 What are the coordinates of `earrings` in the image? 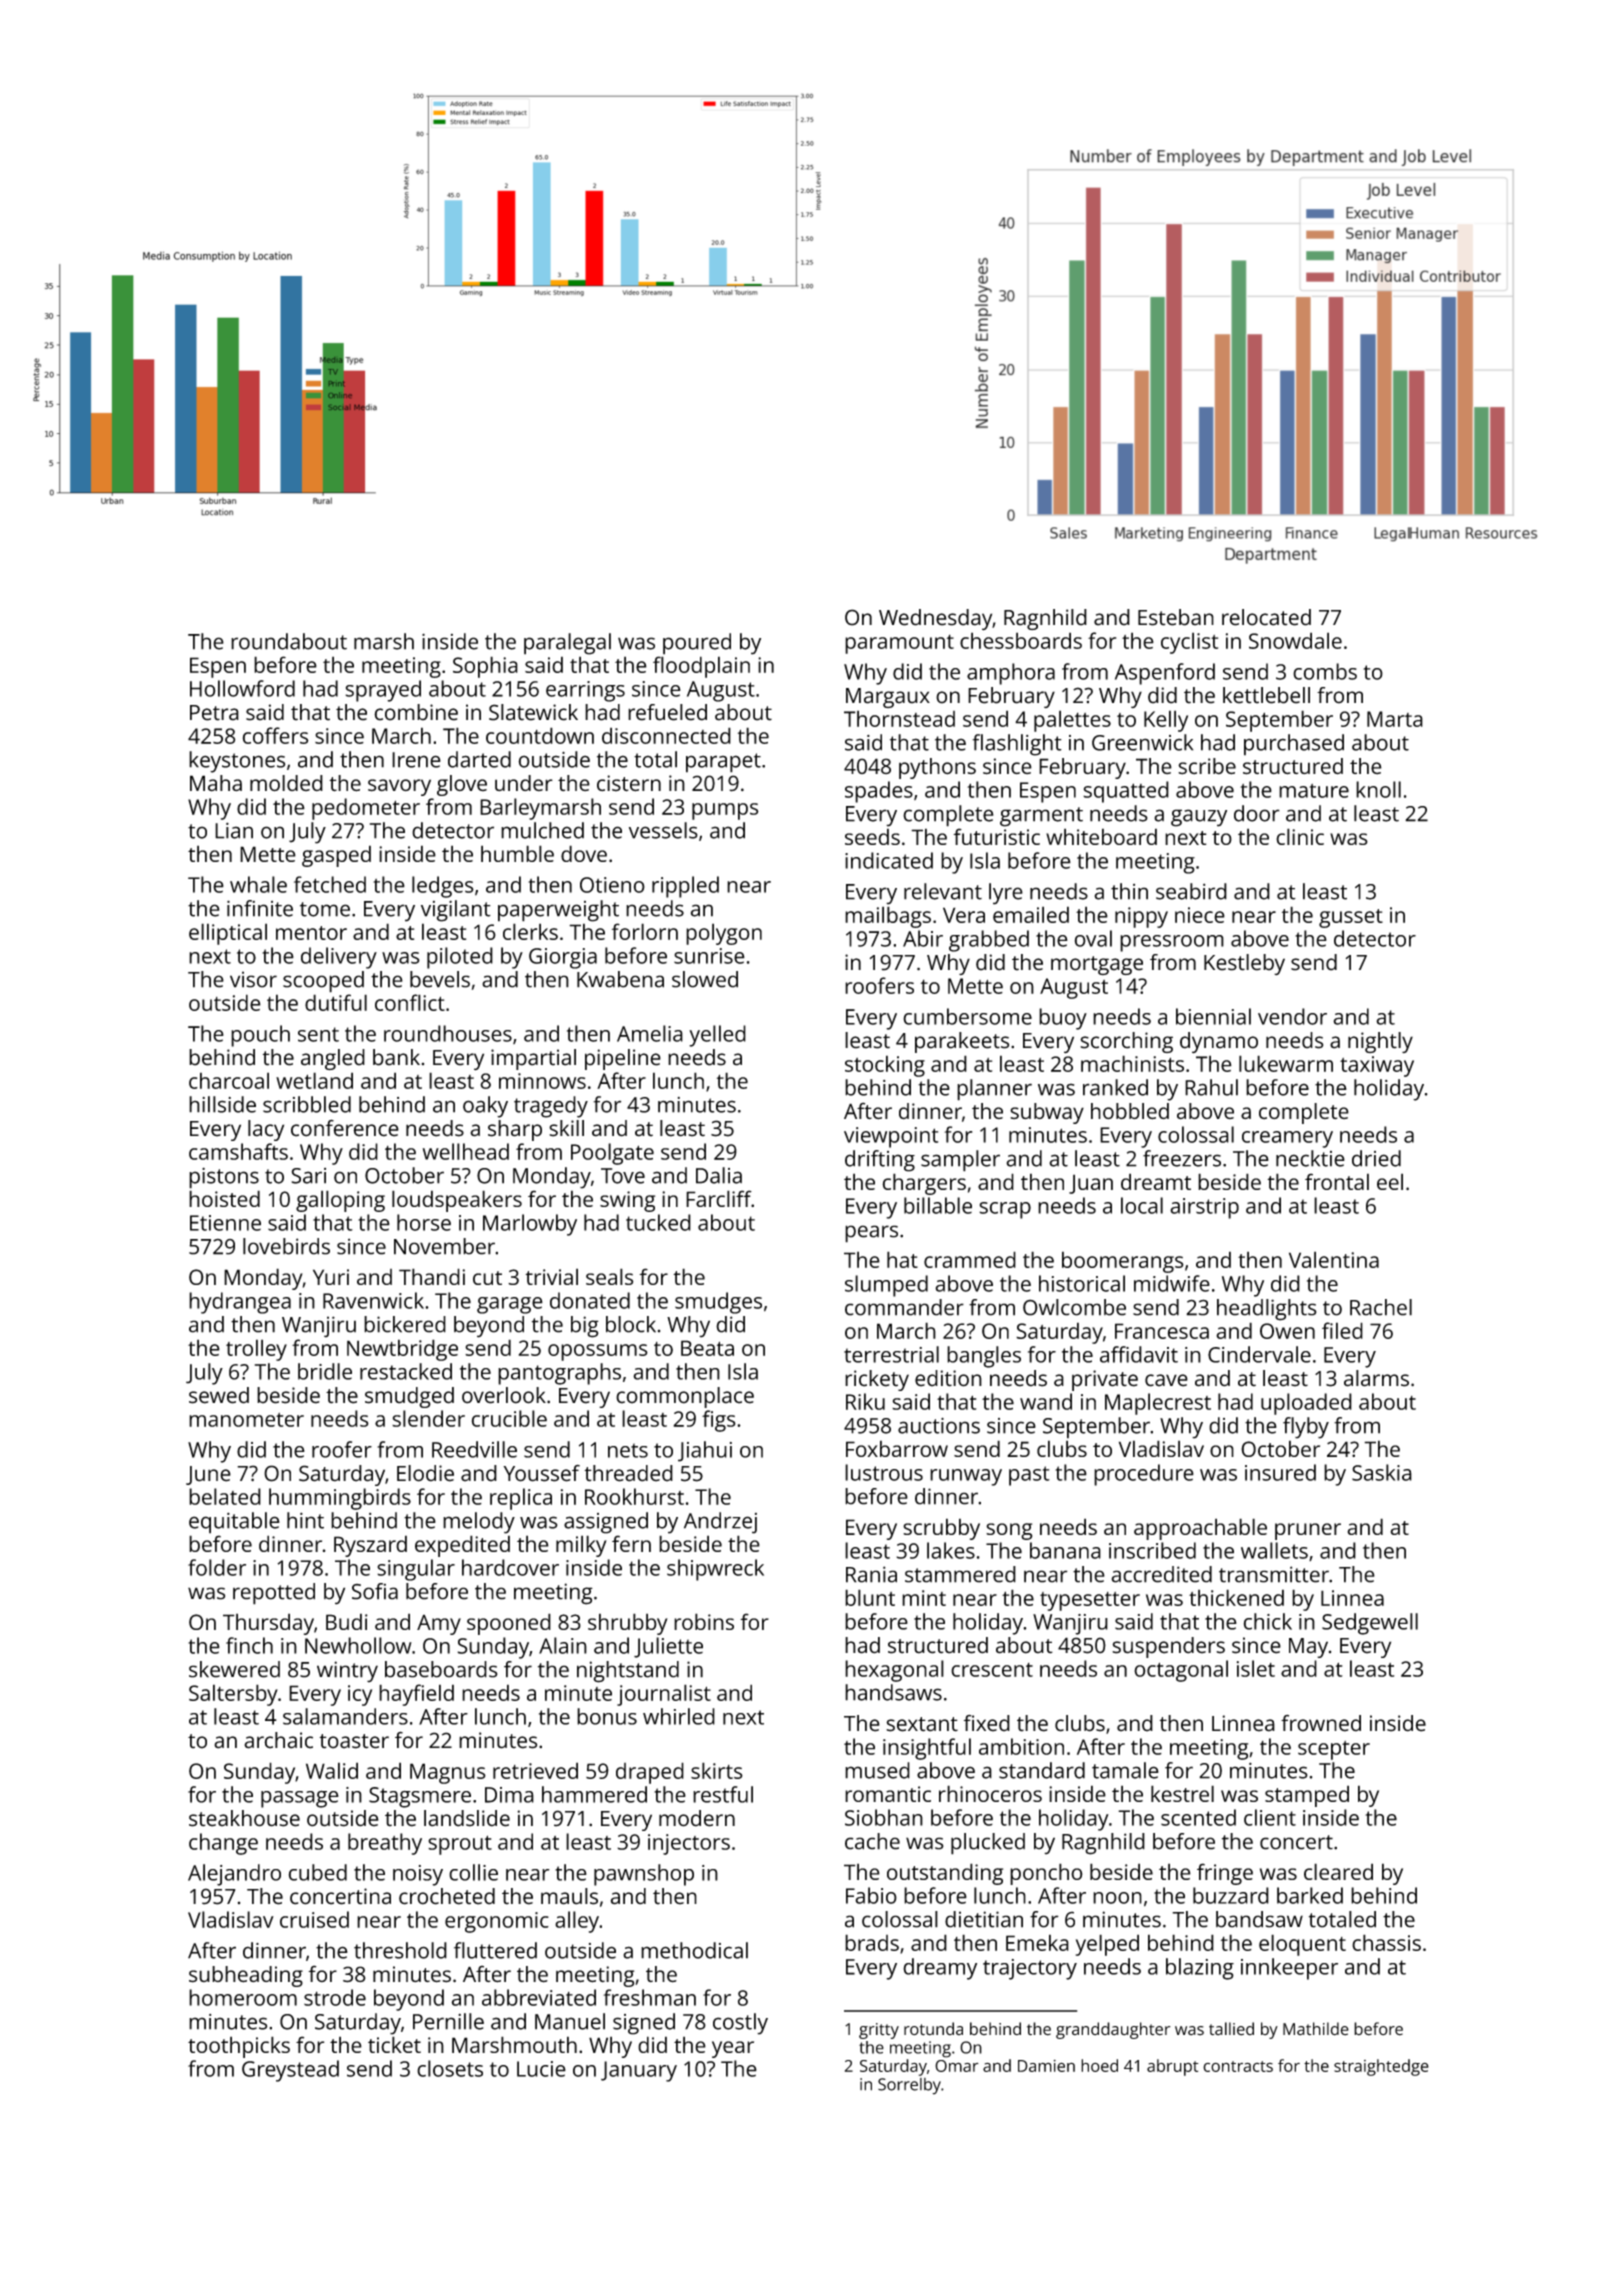 It's located at (585, 691).
